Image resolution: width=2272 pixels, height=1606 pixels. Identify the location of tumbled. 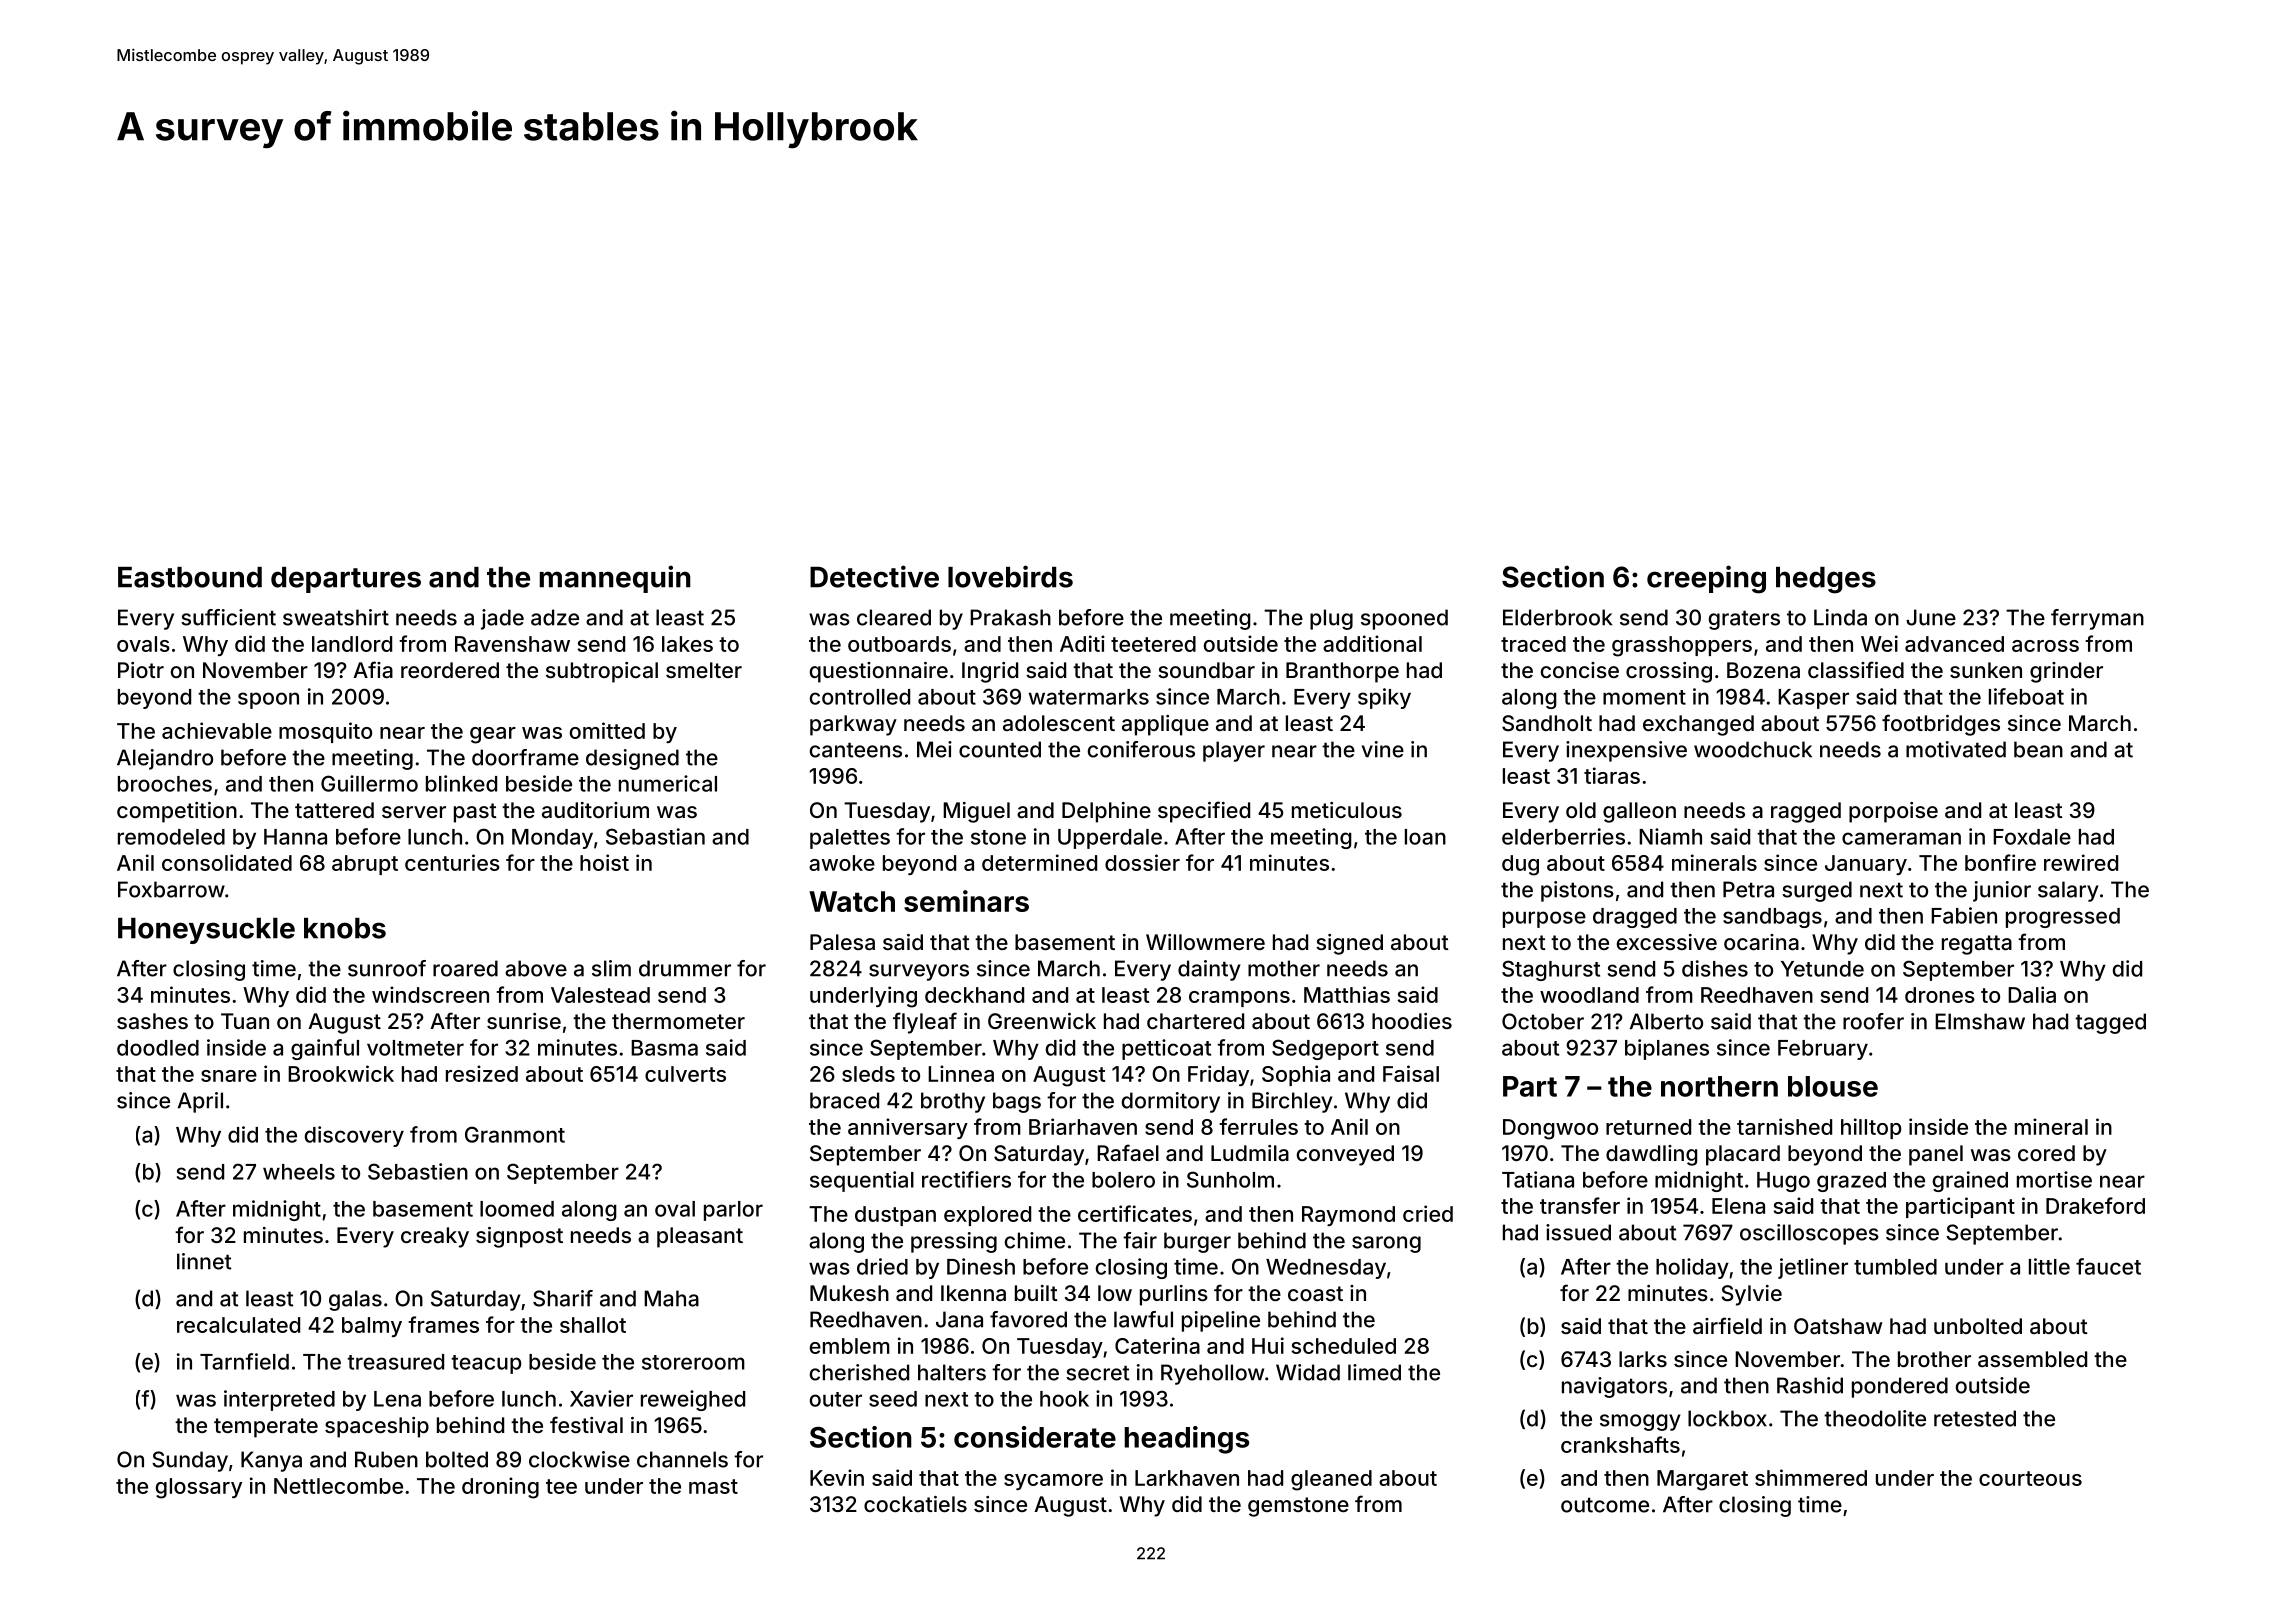
(1895, 1267).
